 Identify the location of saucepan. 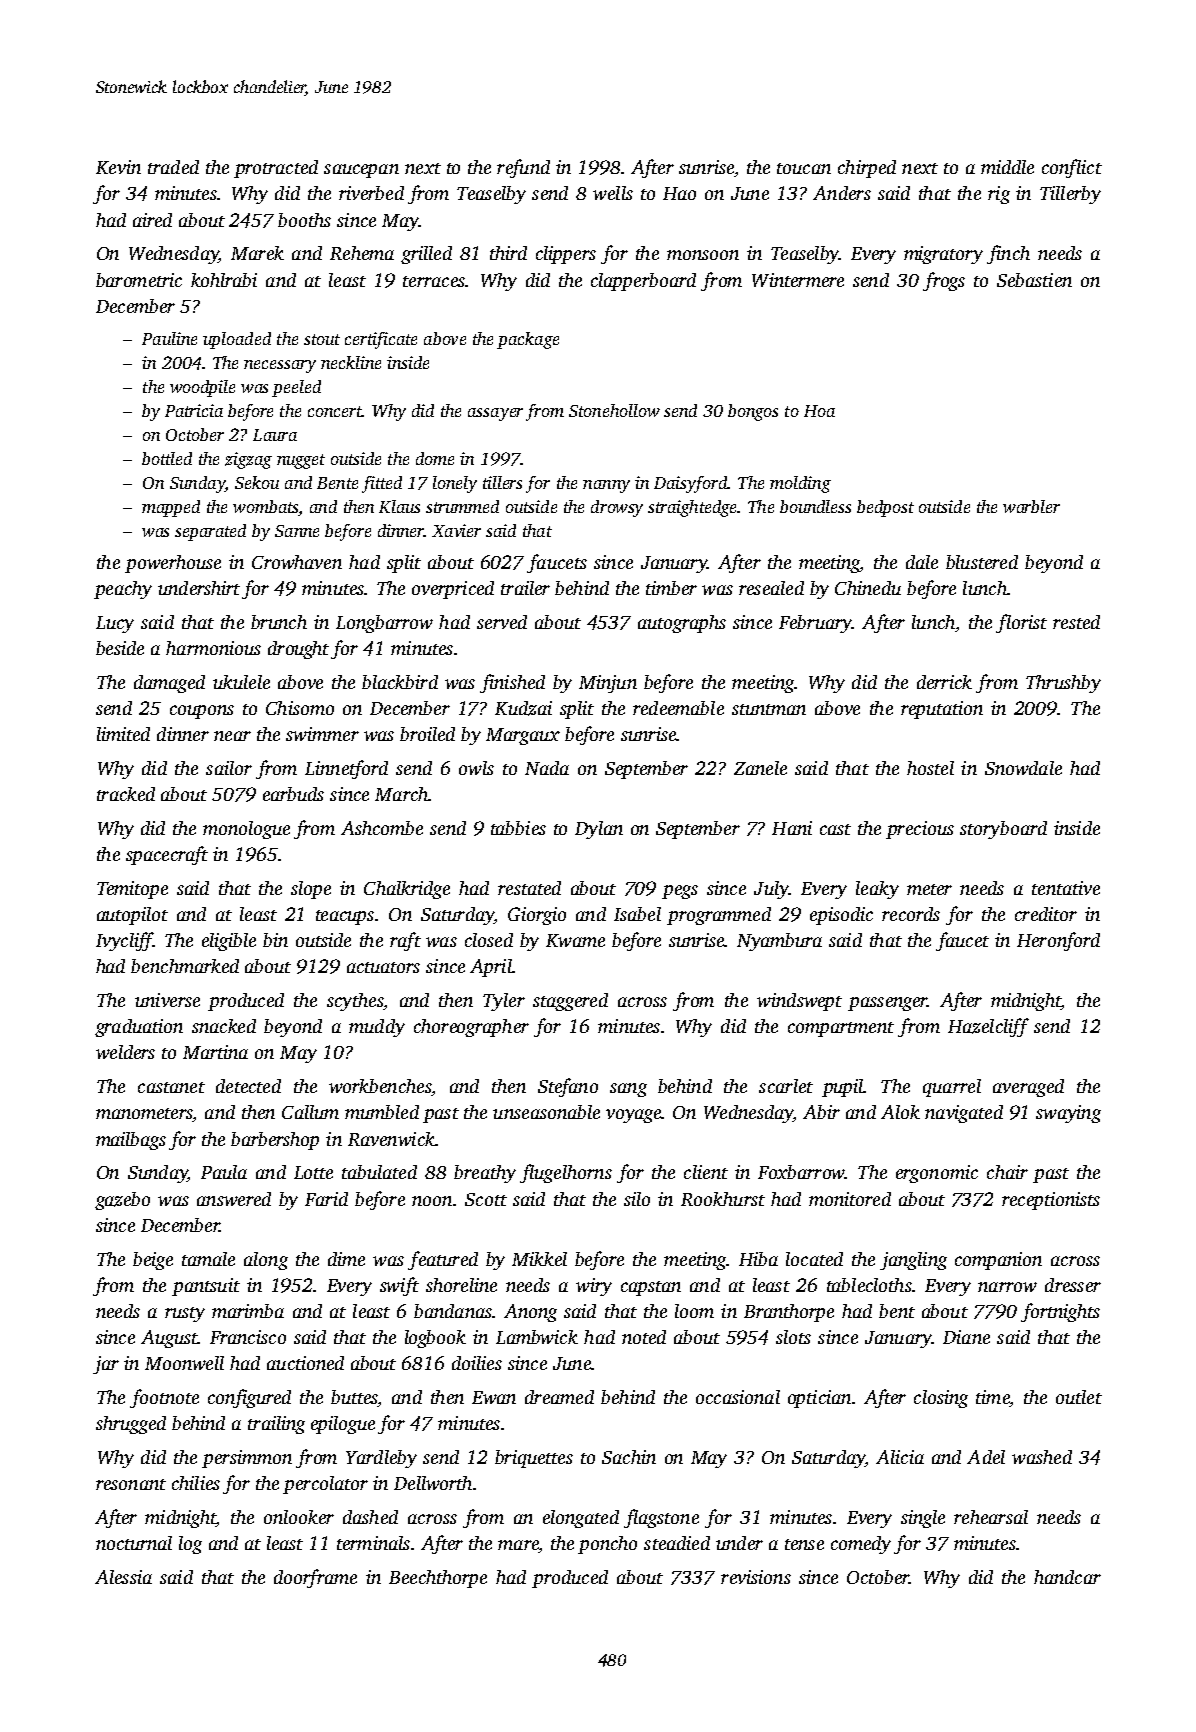
(361, 171).
